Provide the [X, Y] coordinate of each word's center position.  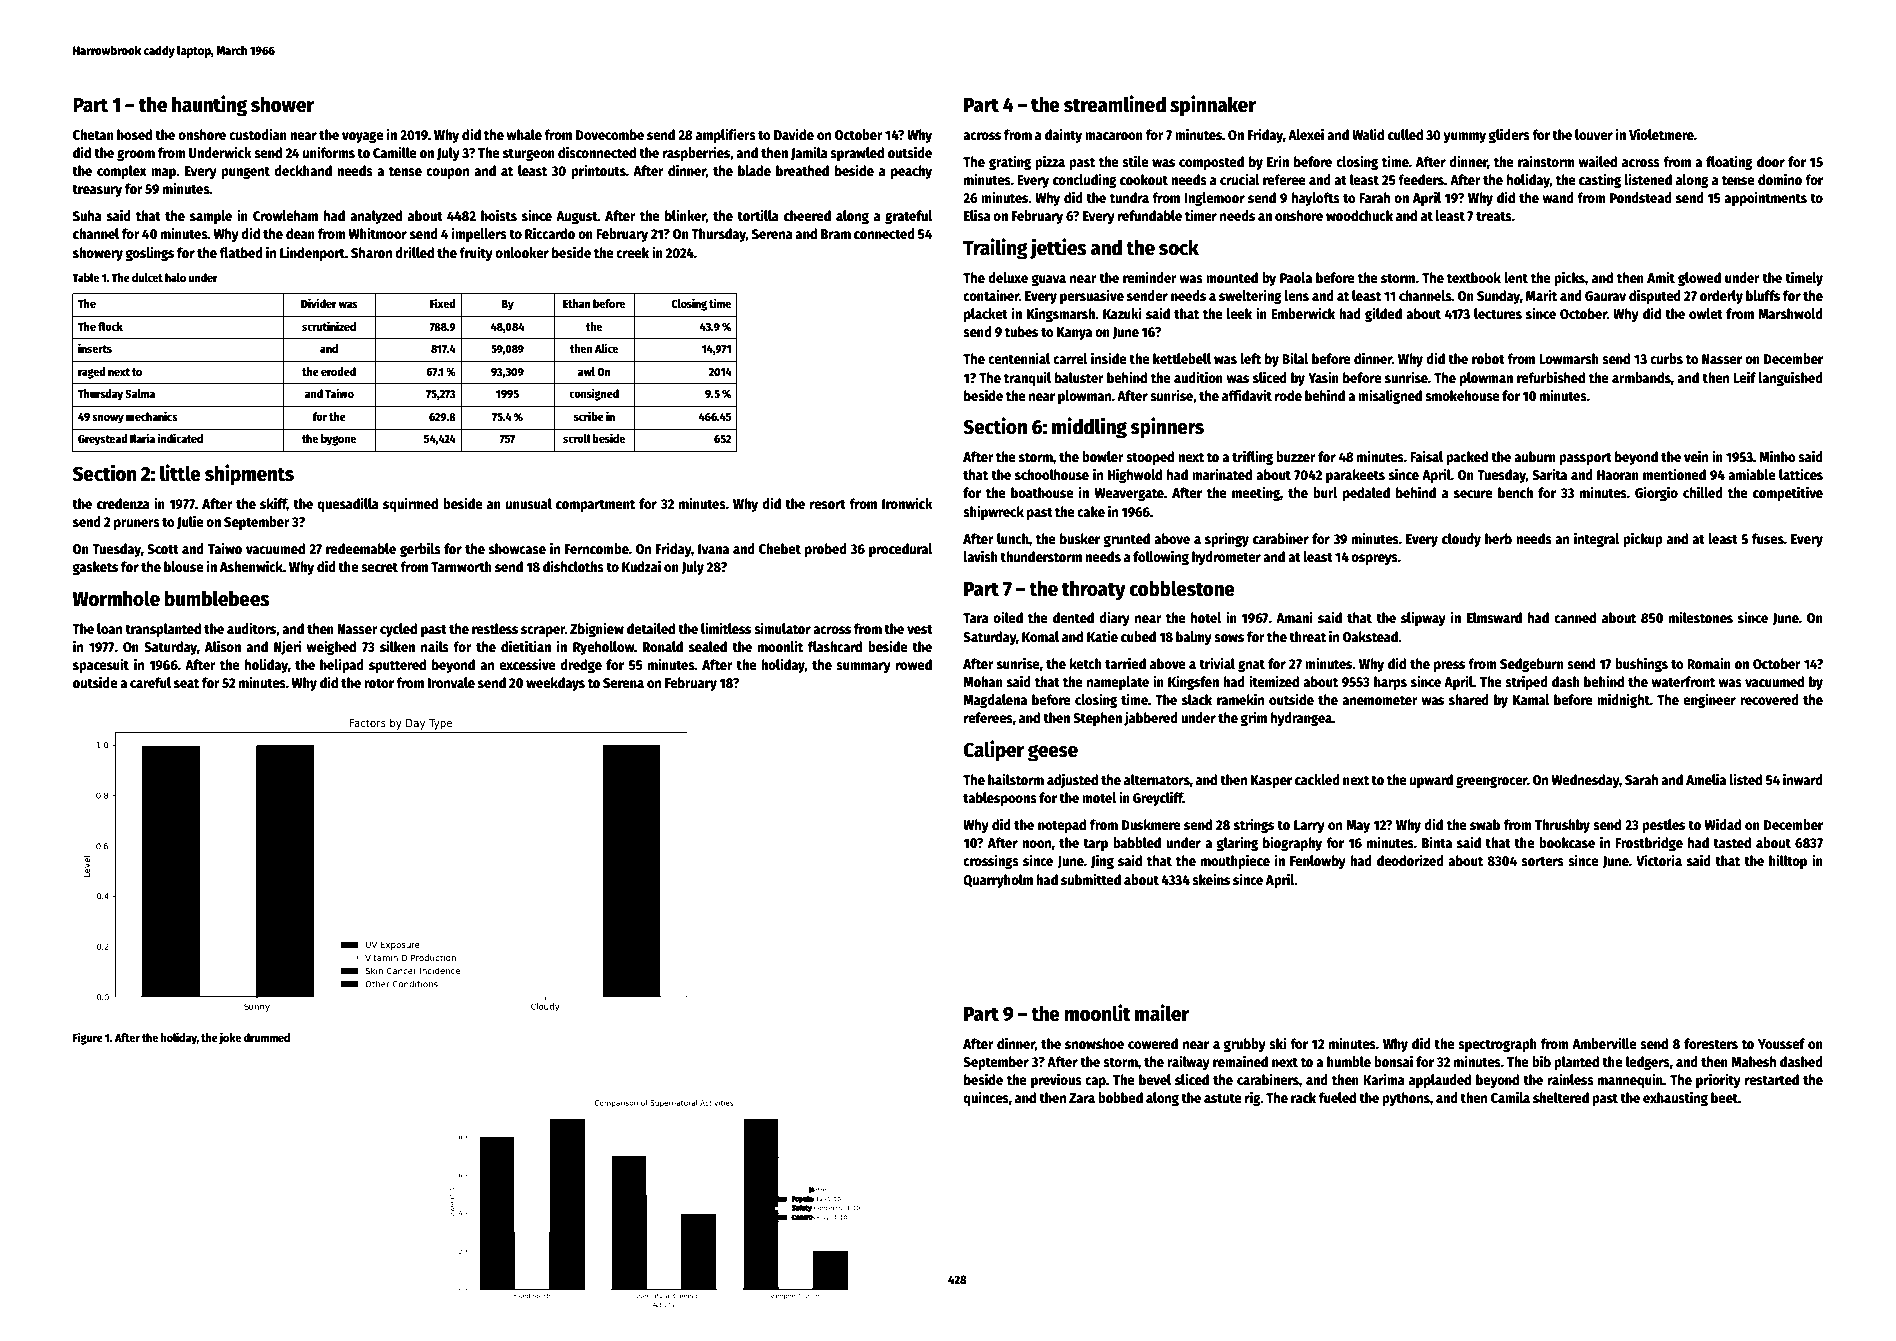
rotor [379, 683]
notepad [1062, 826]
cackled [1317, 779]
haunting [209, 106]
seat [186, 683]
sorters [1542, 861]
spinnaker [1213, 106]
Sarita [1549, 474]
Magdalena [995, 701]
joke [230, 1038]
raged [92, 373]
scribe [589, 416]
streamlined [1115, 104]
